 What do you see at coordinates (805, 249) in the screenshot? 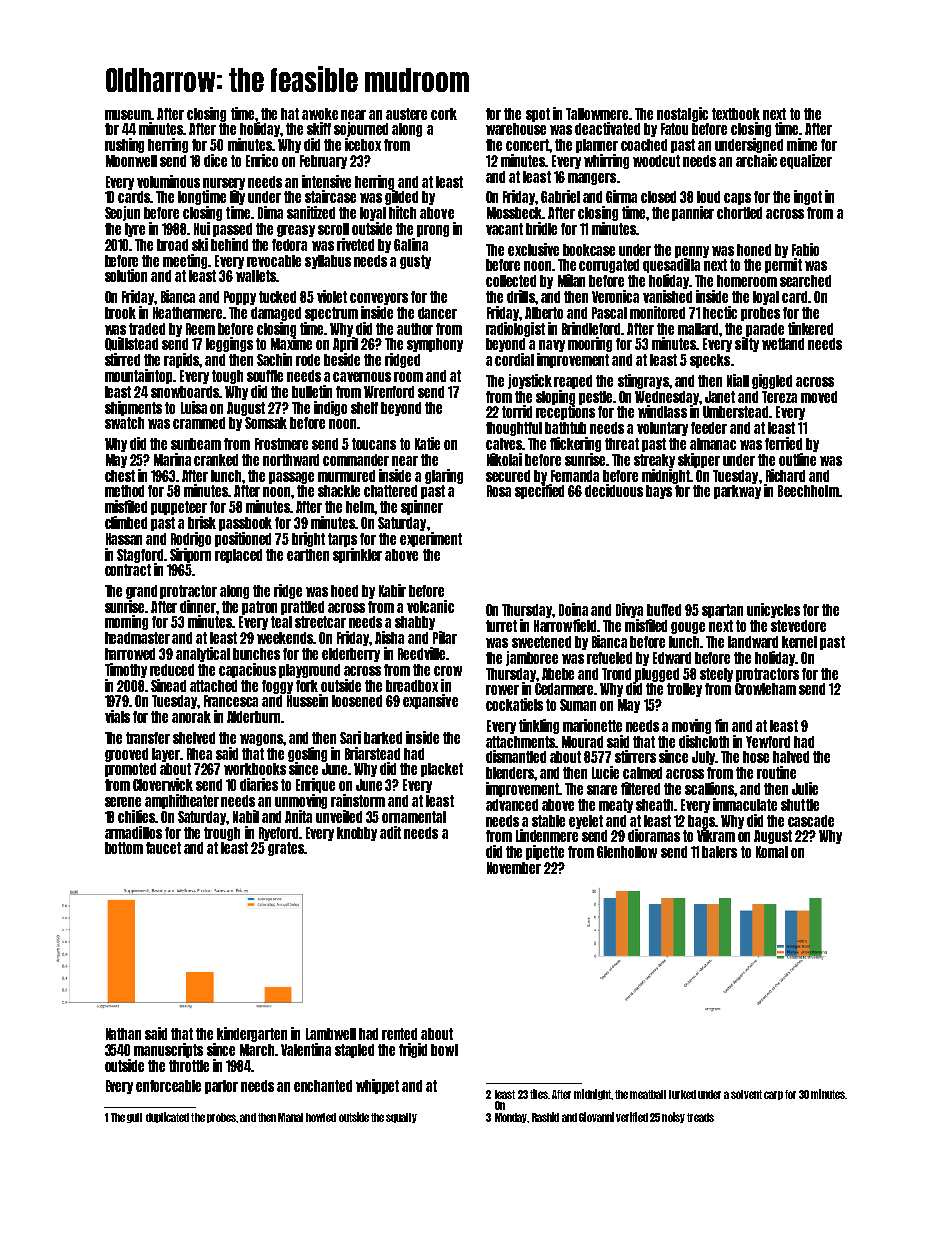
I see `Fabio` at bounding box center [805, 249].
